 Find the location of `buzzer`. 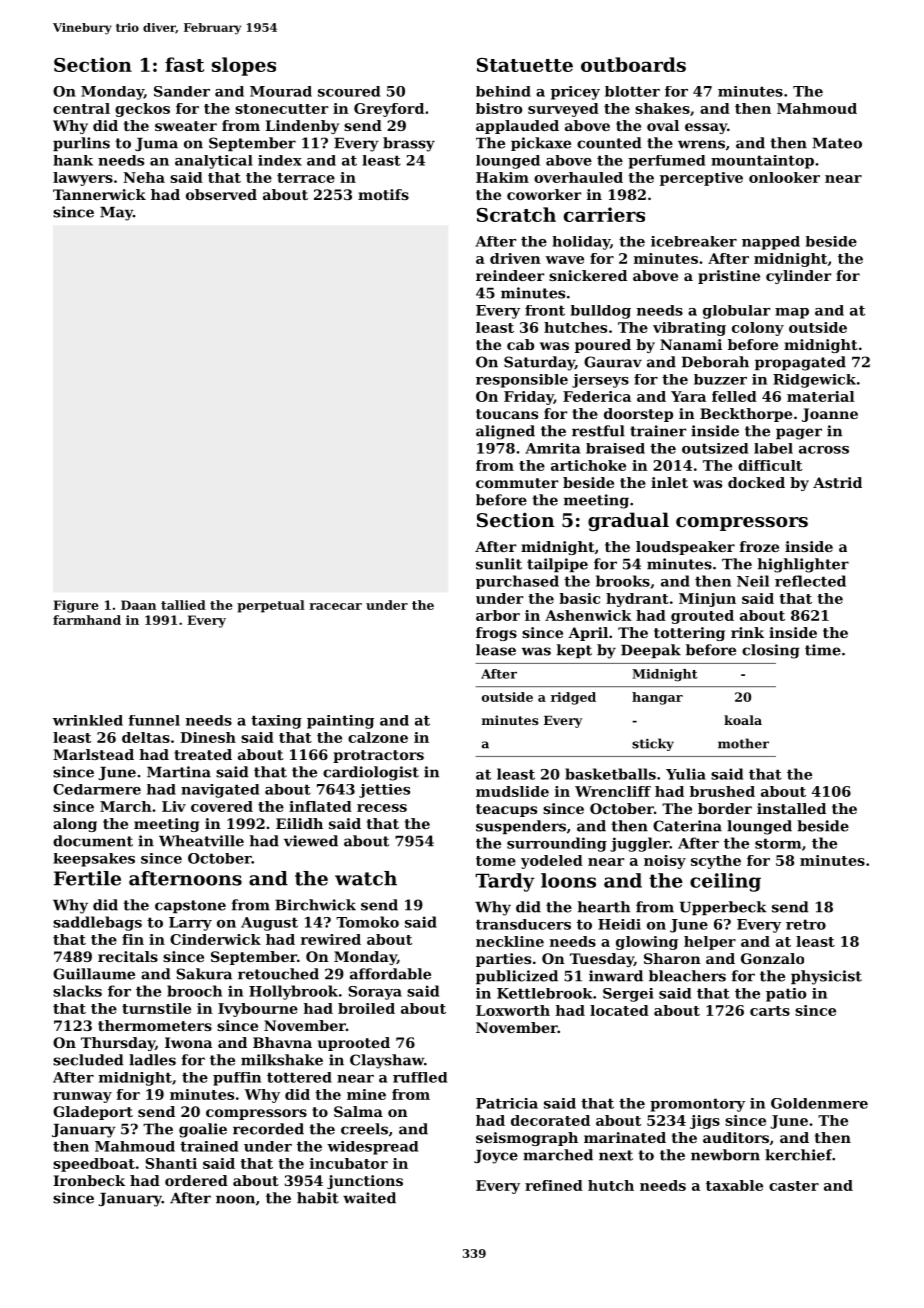

buzzer is located at coordinates (720, 379).
